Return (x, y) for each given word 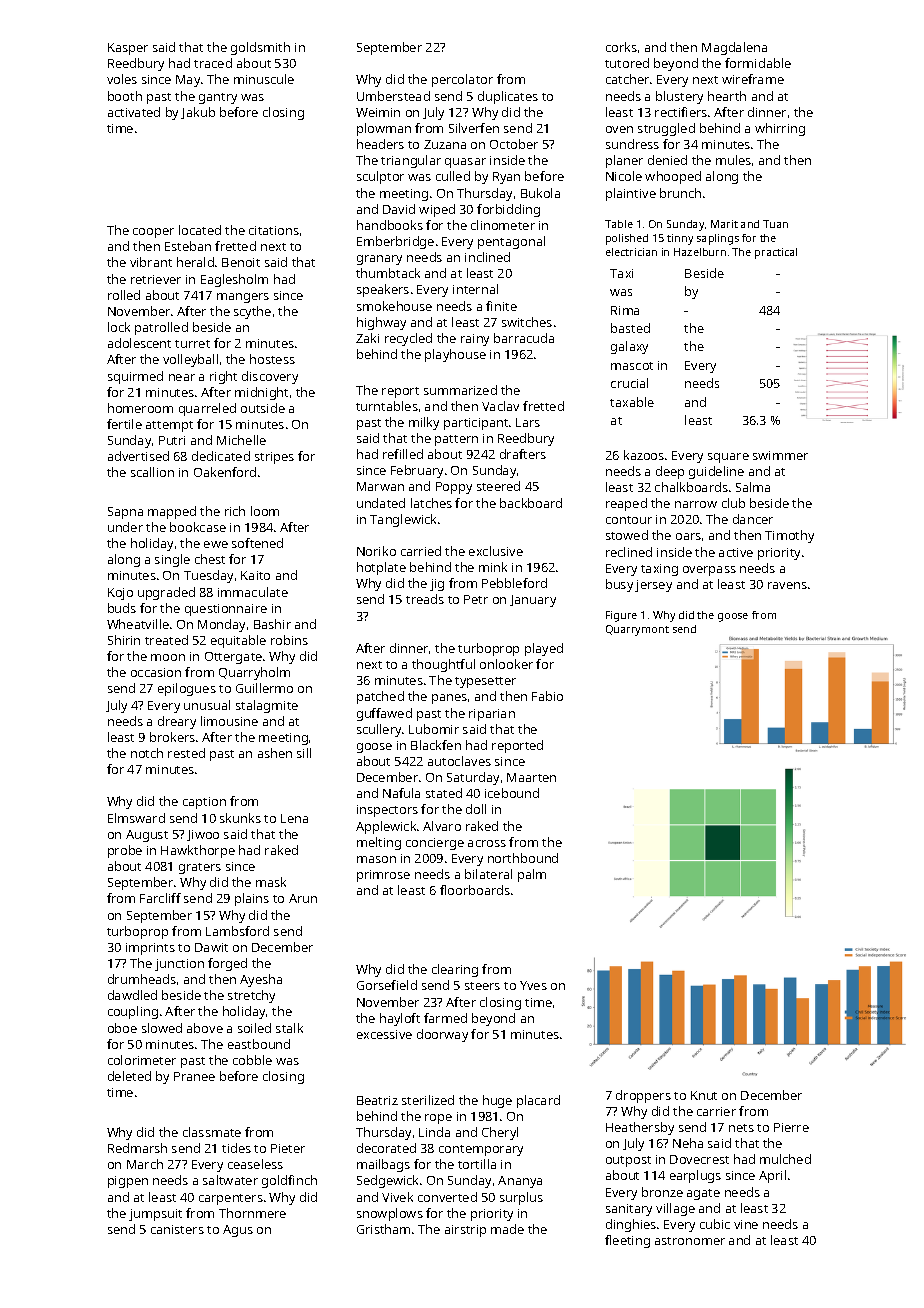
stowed (627, 535)
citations (274, 230)
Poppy (454, 488)
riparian (492, 715)
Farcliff (160, 898)
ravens (787, 585)
